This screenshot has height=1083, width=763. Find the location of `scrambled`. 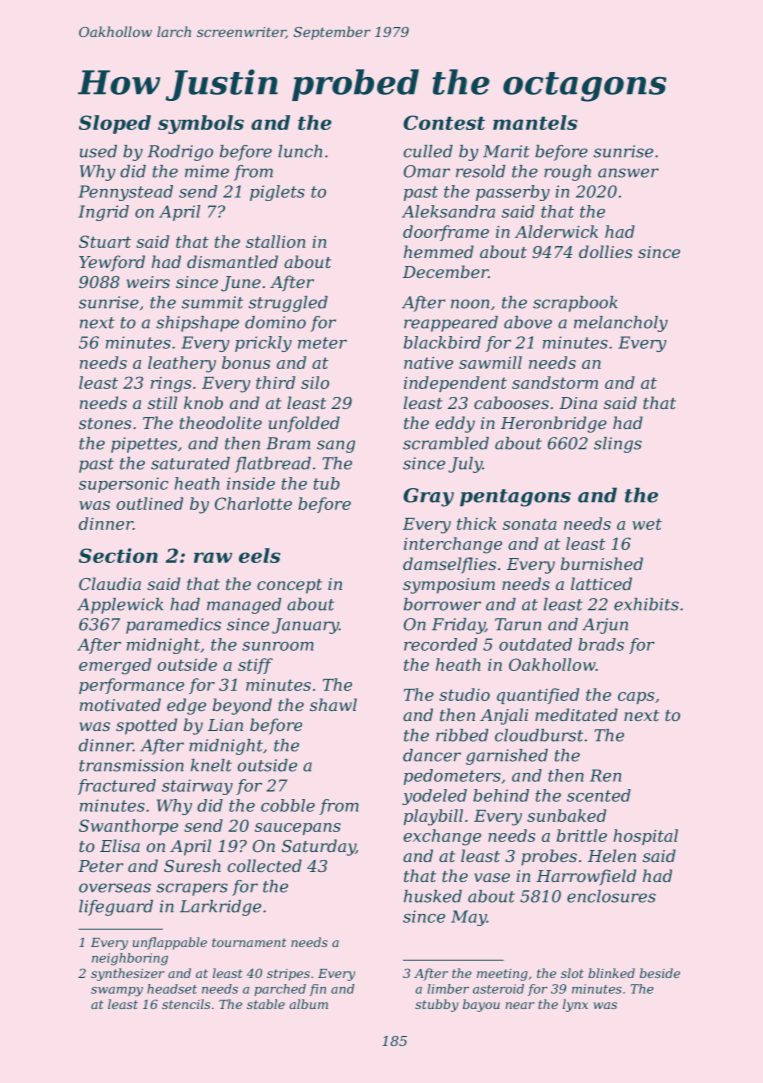

scrambled is located at coordinates (446, 443).
